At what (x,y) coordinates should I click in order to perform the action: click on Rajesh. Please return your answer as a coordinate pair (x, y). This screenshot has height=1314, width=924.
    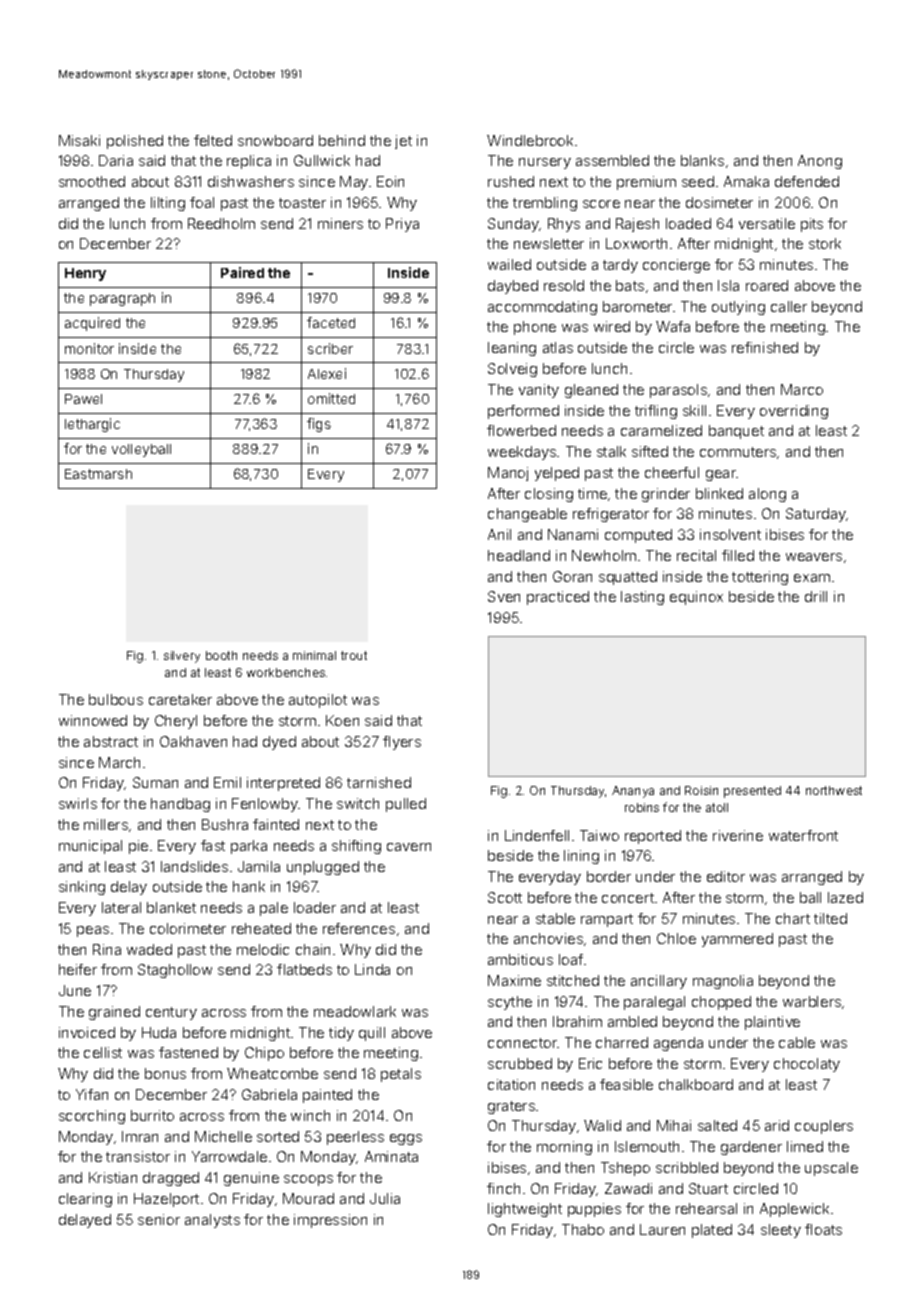
    Looking at the image, I should click on (637, 225).
